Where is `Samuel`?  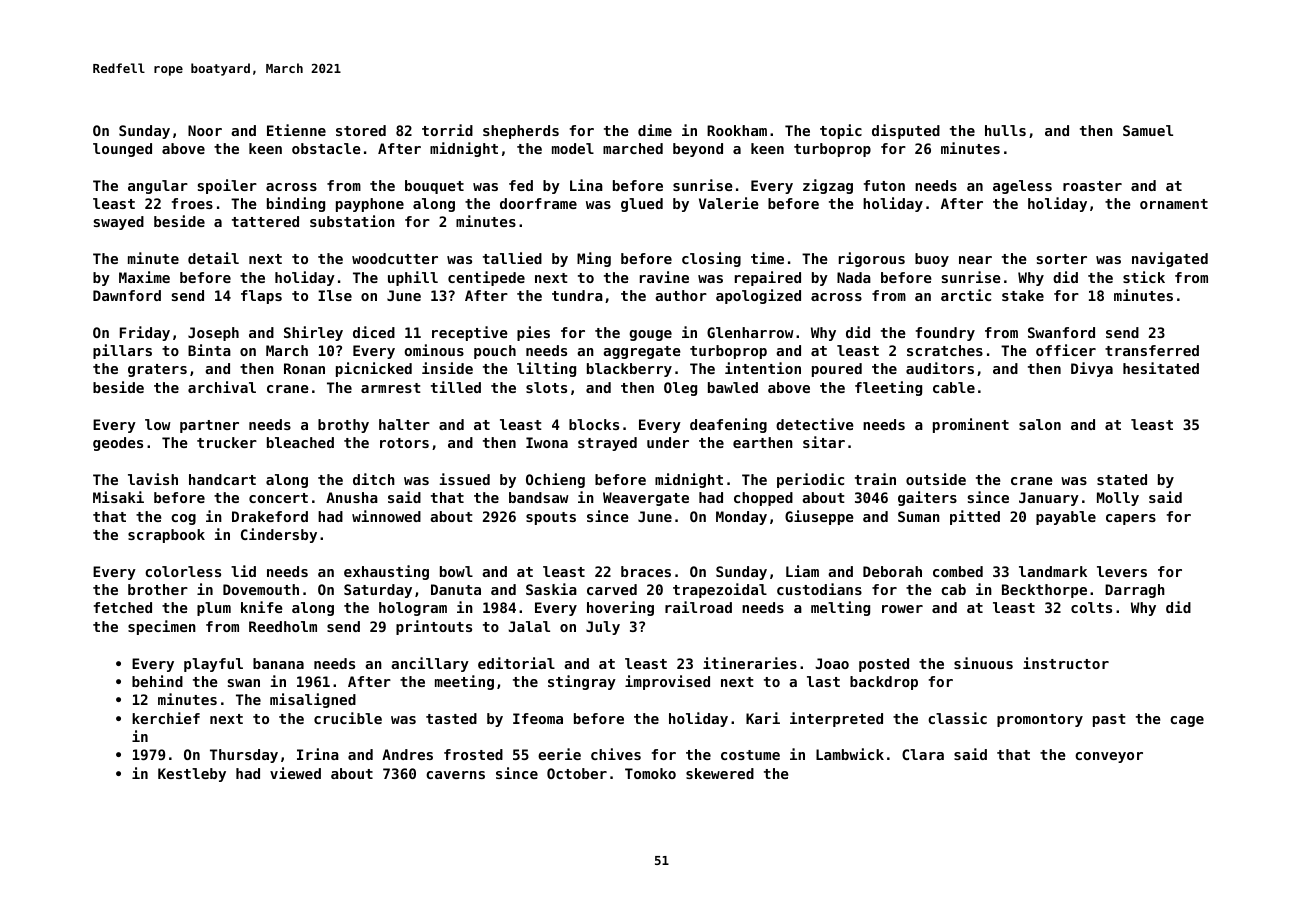
Samuel is located at coordinates (1148, 130).
